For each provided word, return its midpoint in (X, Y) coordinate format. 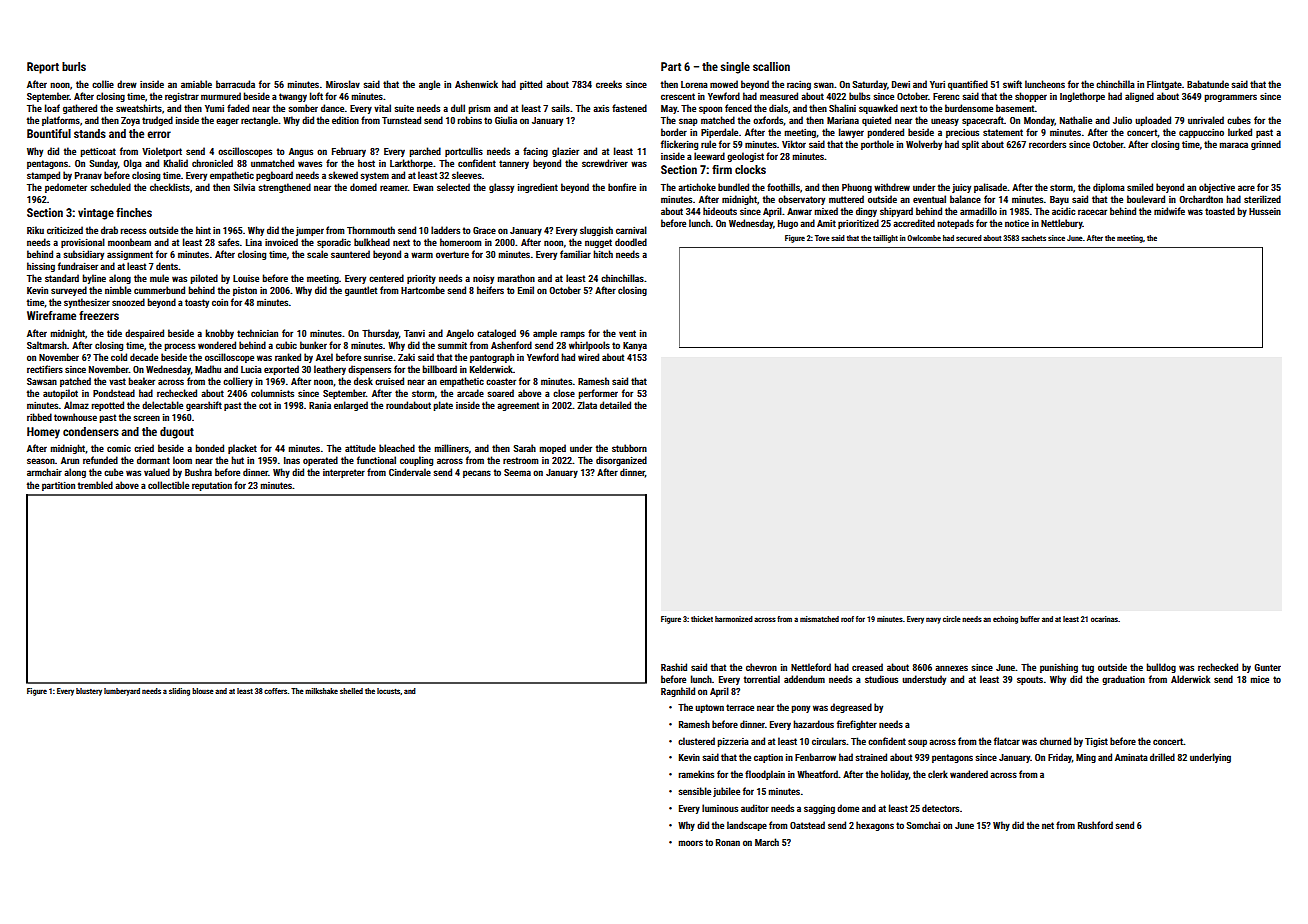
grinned (1266, 145)
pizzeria (733, 742)
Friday (1060, 758)
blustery (89, 692)
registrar (182, 97)
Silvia (244, 187)
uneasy (945, 122)
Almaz (76, 405)
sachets (1033, 238)
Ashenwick (476, 84)
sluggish (596, 231)
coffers (276, 691)
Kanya (635, 346)
